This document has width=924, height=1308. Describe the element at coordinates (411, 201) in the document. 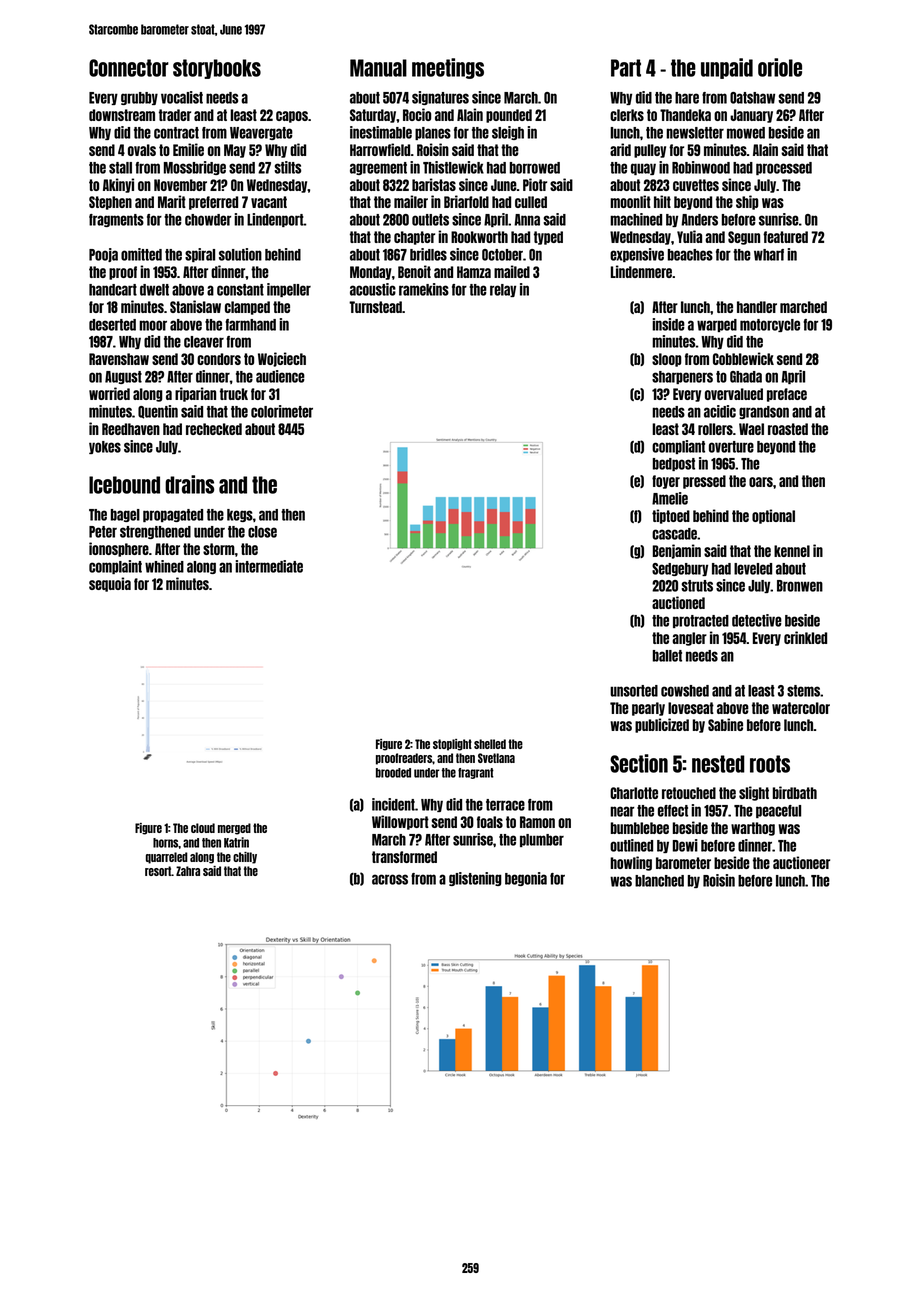

I see `mailer` at that location.
